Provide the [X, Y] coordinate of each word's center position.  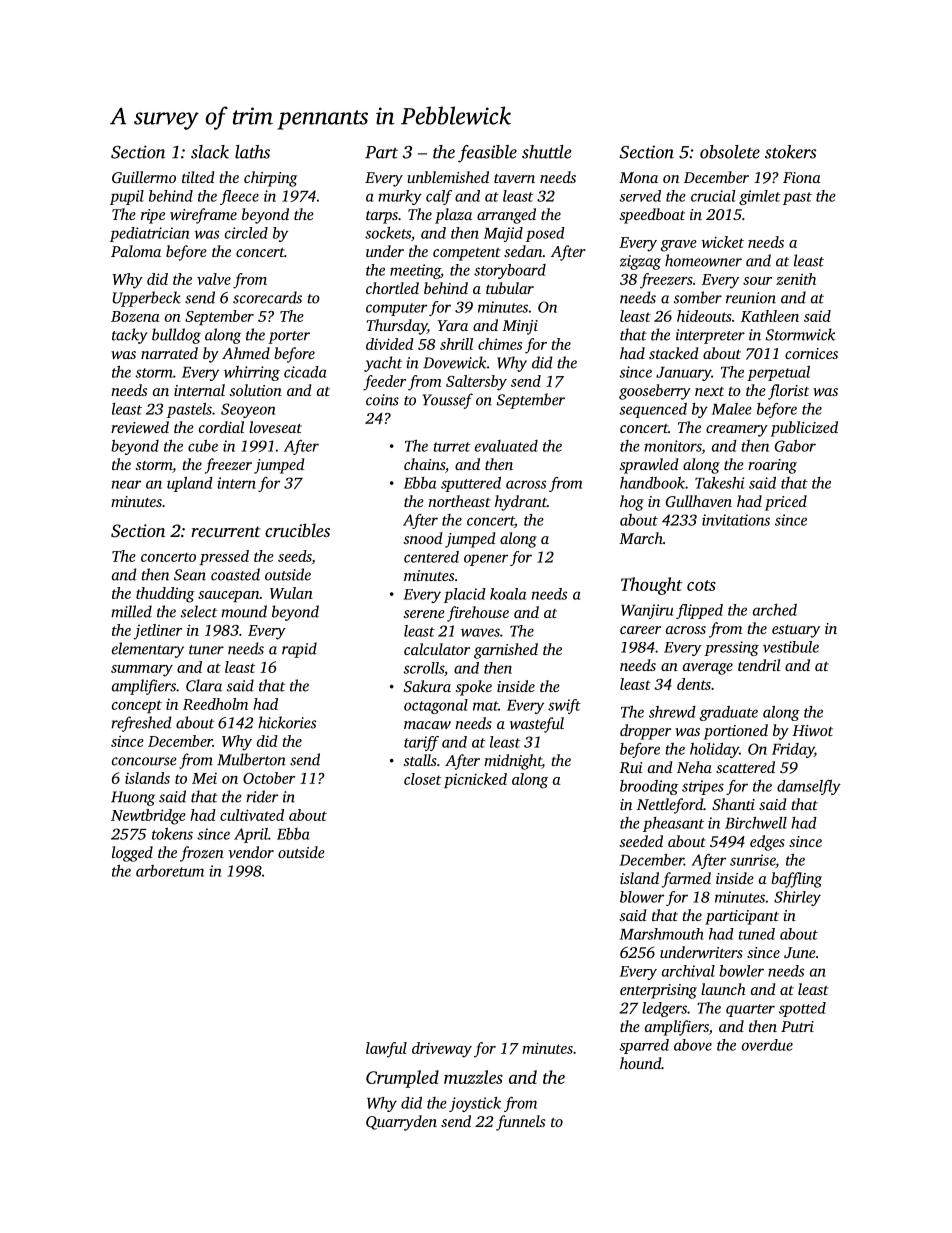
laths [252, 152]
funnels [520, 1123]
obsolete [730, 152]
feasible [487, 154]
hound [640, 1063]
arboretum [170, 871]
